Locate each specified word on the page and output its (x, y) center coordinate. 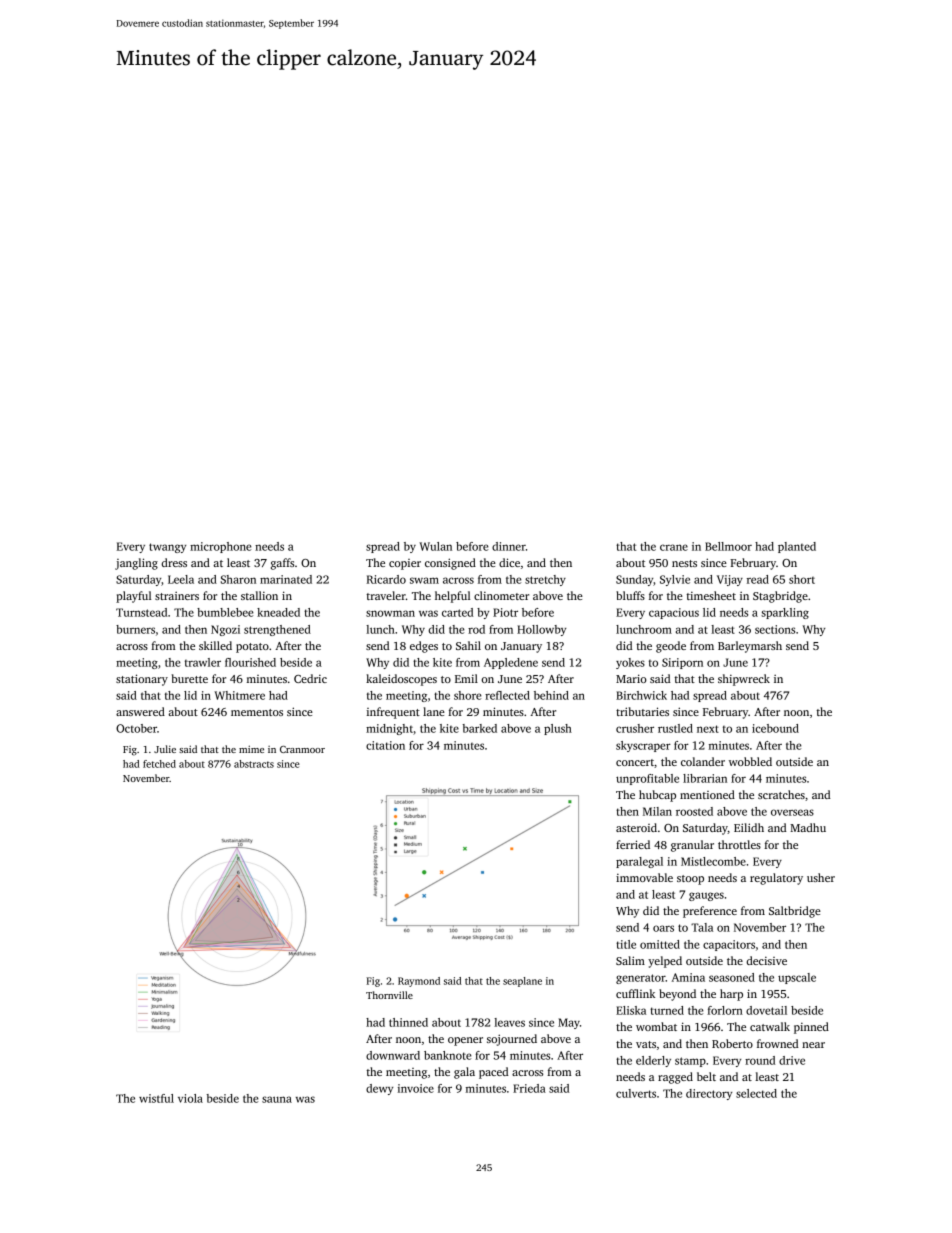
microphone (221, 547)
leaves (509, 1022)
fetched (159, 764)
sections (775, 629)
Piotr (505, 612)
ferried (633, 844)
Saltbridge (795, 912)
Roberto (732, 1043)
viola (190, 1098)
